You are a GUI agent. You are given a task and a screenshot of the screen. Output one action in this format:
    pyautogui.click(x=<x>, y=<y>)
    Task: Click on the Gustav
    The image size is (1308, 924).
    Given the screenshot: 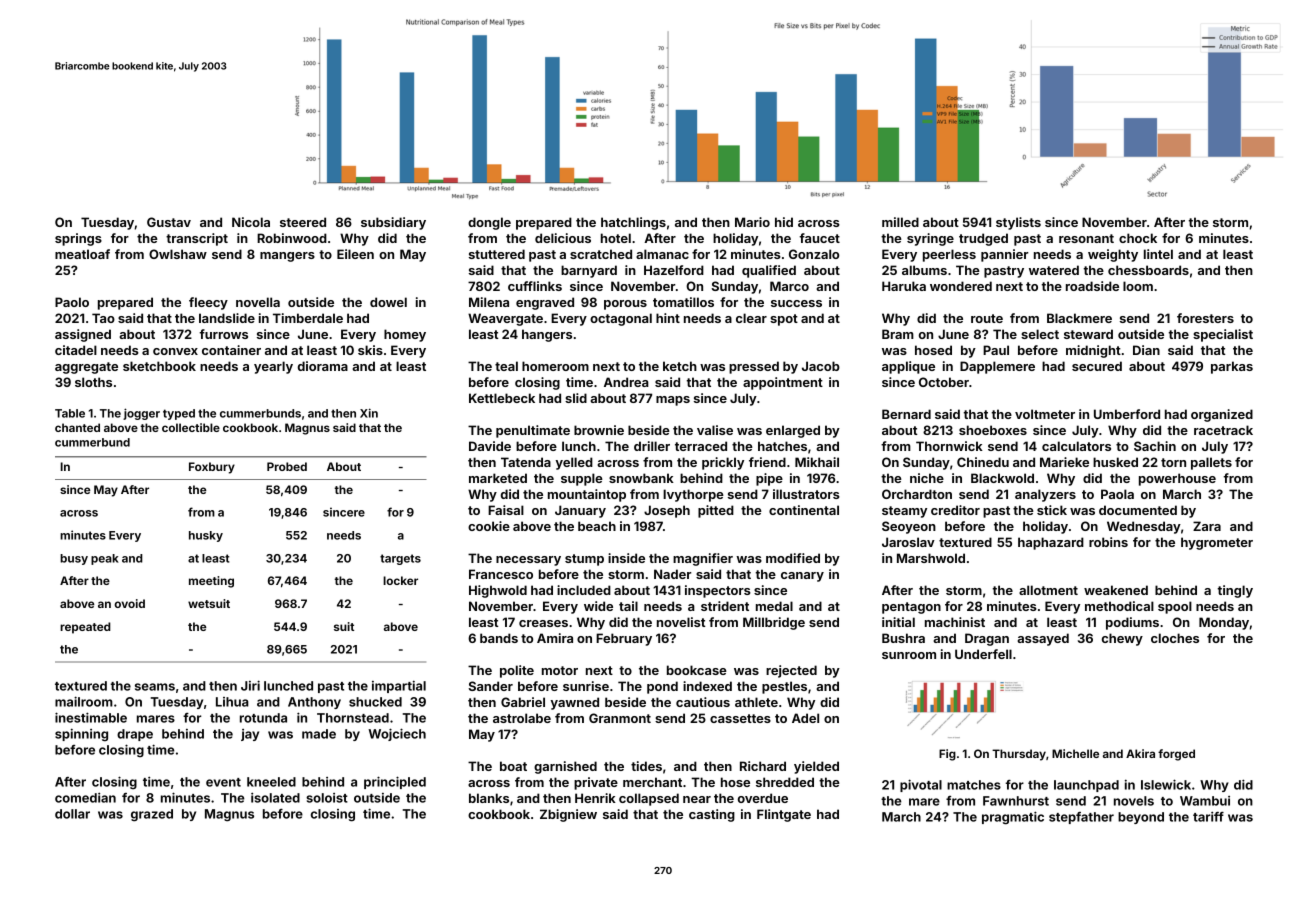 What is the action you would take?
    pyautogui.click(x=169, y=222)
